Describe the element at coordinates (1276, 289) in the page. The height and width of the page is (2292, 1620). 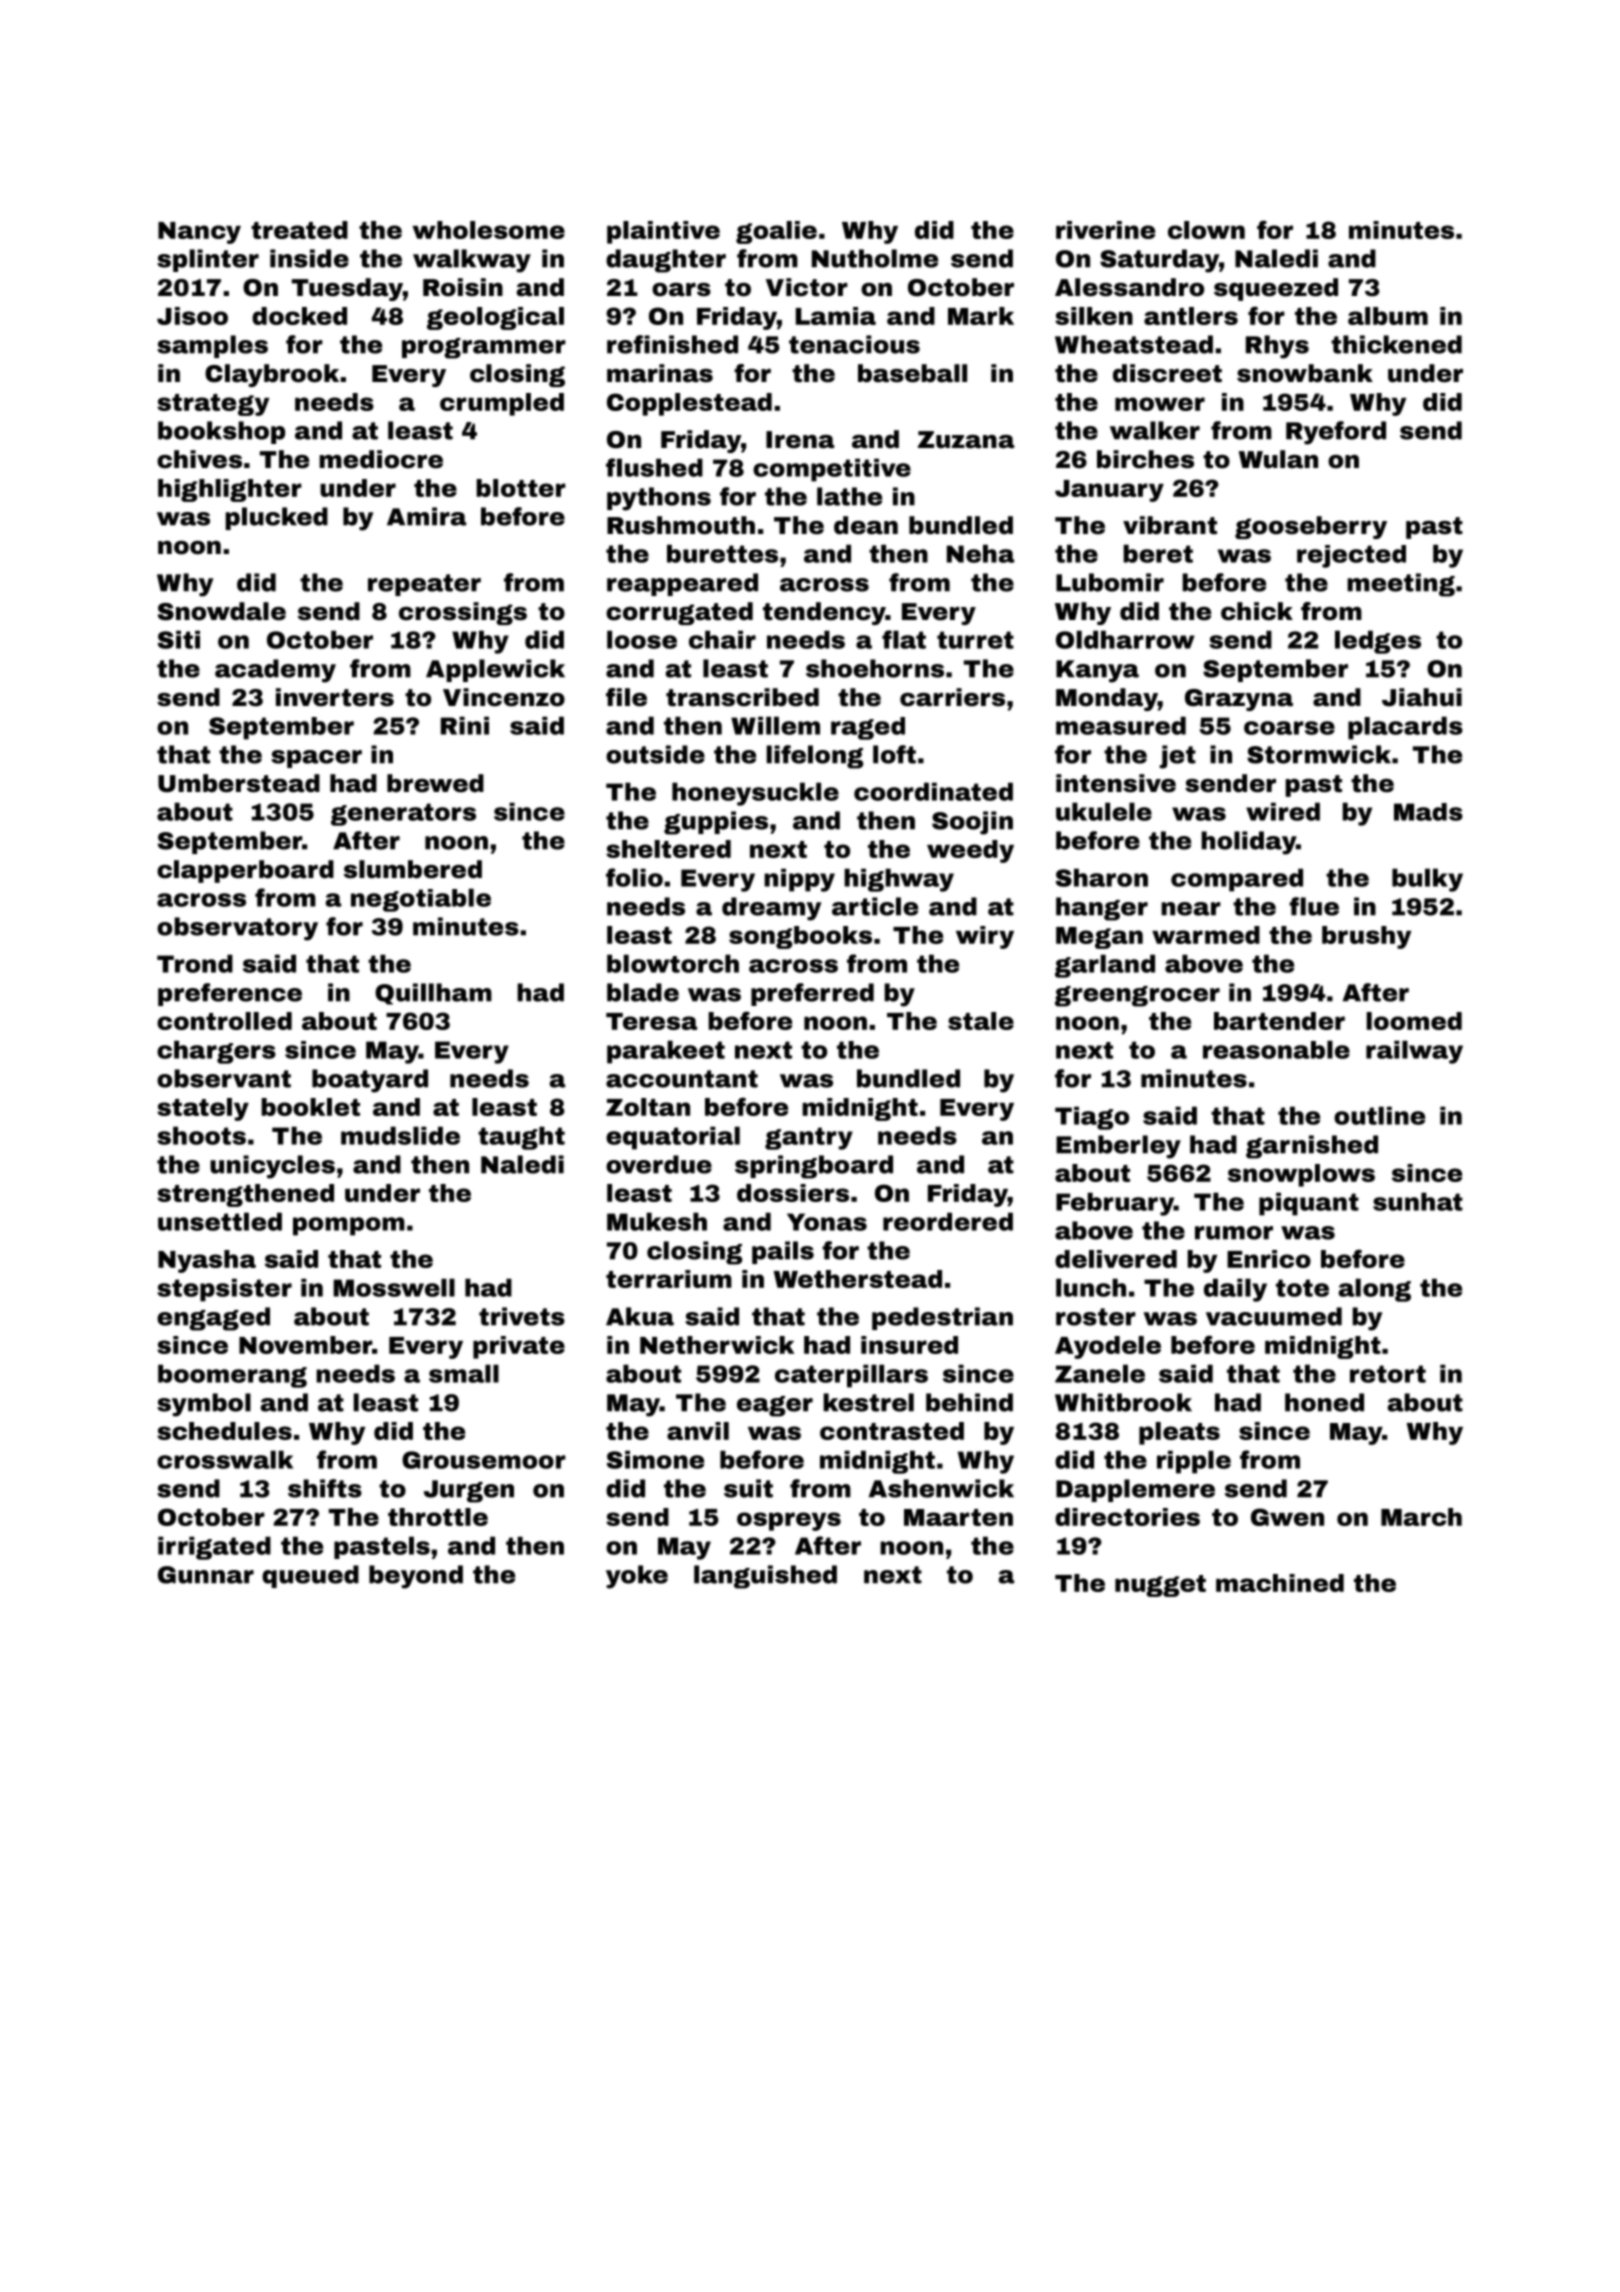
I see `squeezed` at that location.
